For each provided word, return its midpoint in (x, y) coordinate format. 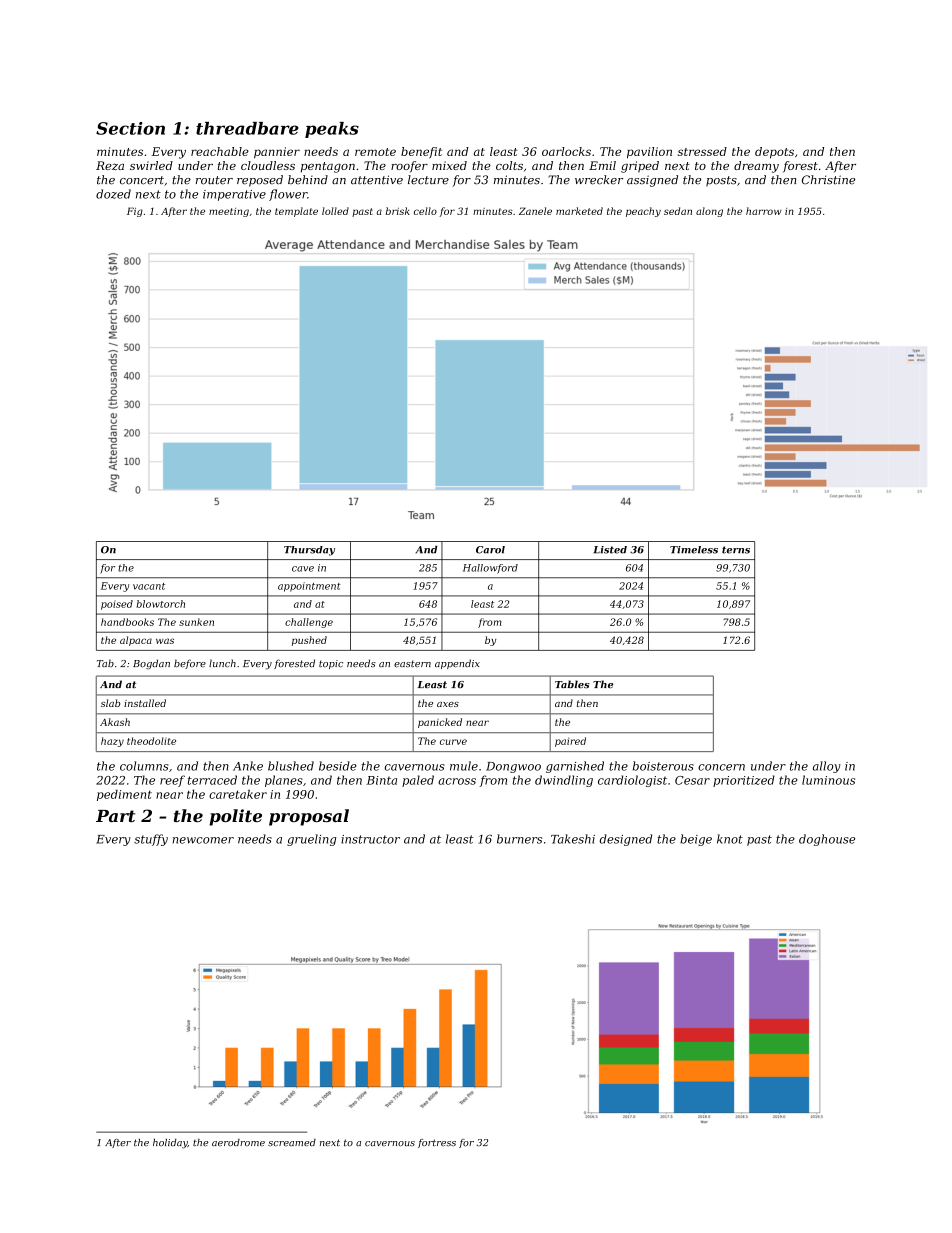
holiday (170, 1144)
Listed (610, 550)
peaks (332, 130)
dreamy (756, 167)
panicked (440, 723)
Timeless (694, 550)
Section (130, 128)
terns (736, 550)
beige (696, 840)
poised (117, 605)
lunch (222, 663)
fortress (437, 1143)
